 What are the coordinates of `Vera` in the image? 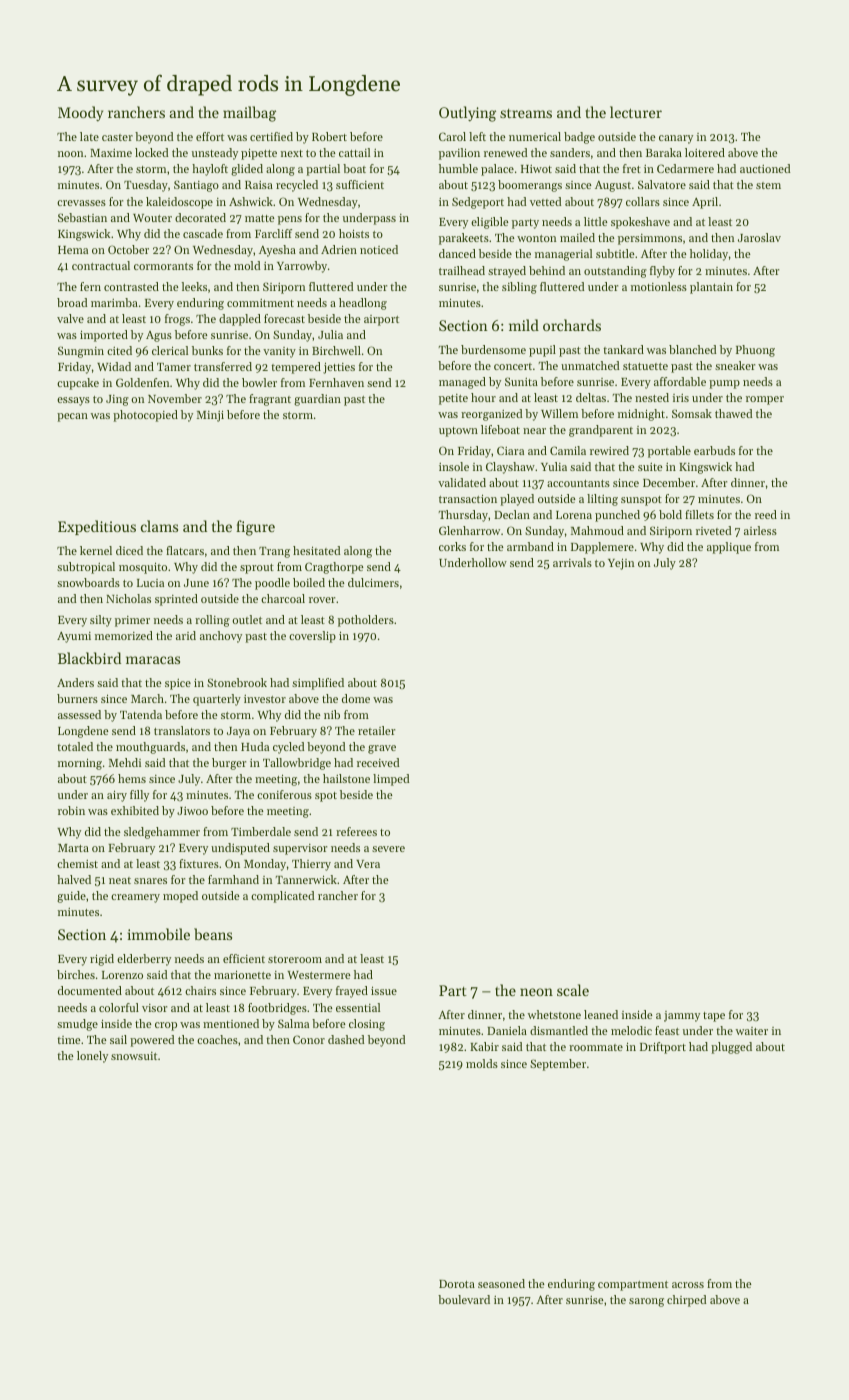 It's located at (368, 864).
